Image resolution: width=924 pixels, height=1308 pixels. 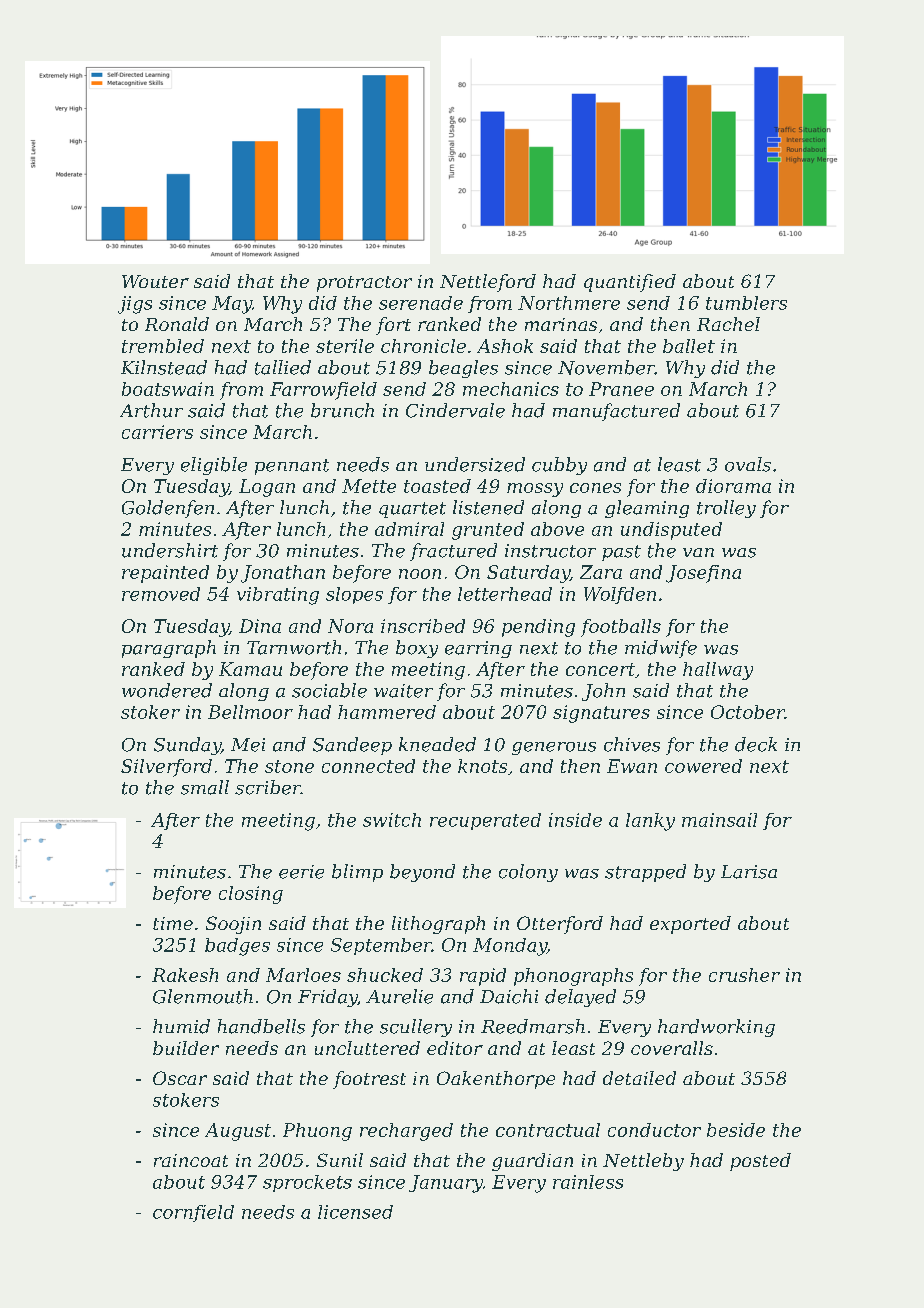 What do you see at coordinates (406, 1132) in the page?
I see `recharged` at bounding box center [406, 1132].
